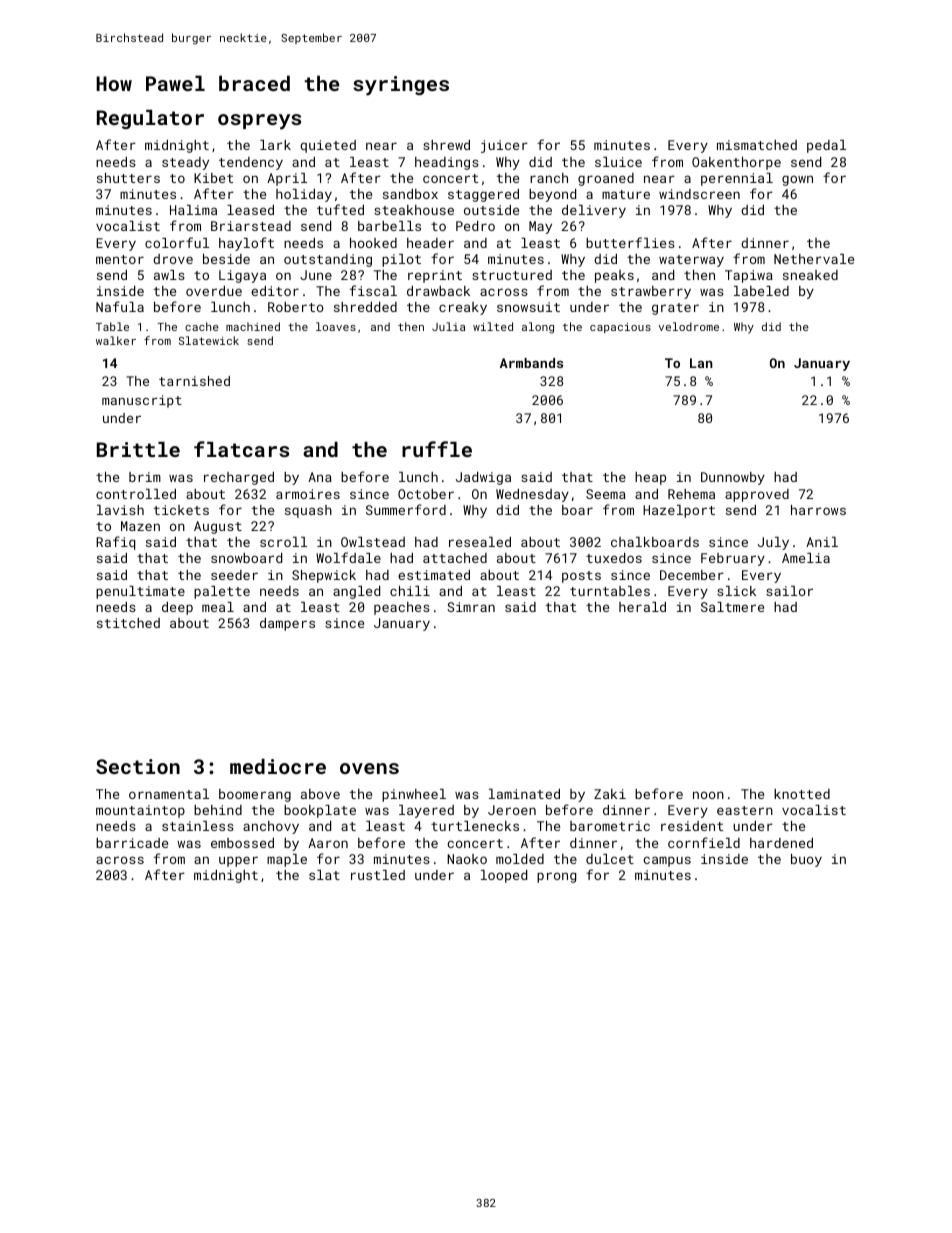 The image size is (952, 1233). Describe the element at coordinates (150, 119) in the screenshot. I see `Regulator` at that location.
